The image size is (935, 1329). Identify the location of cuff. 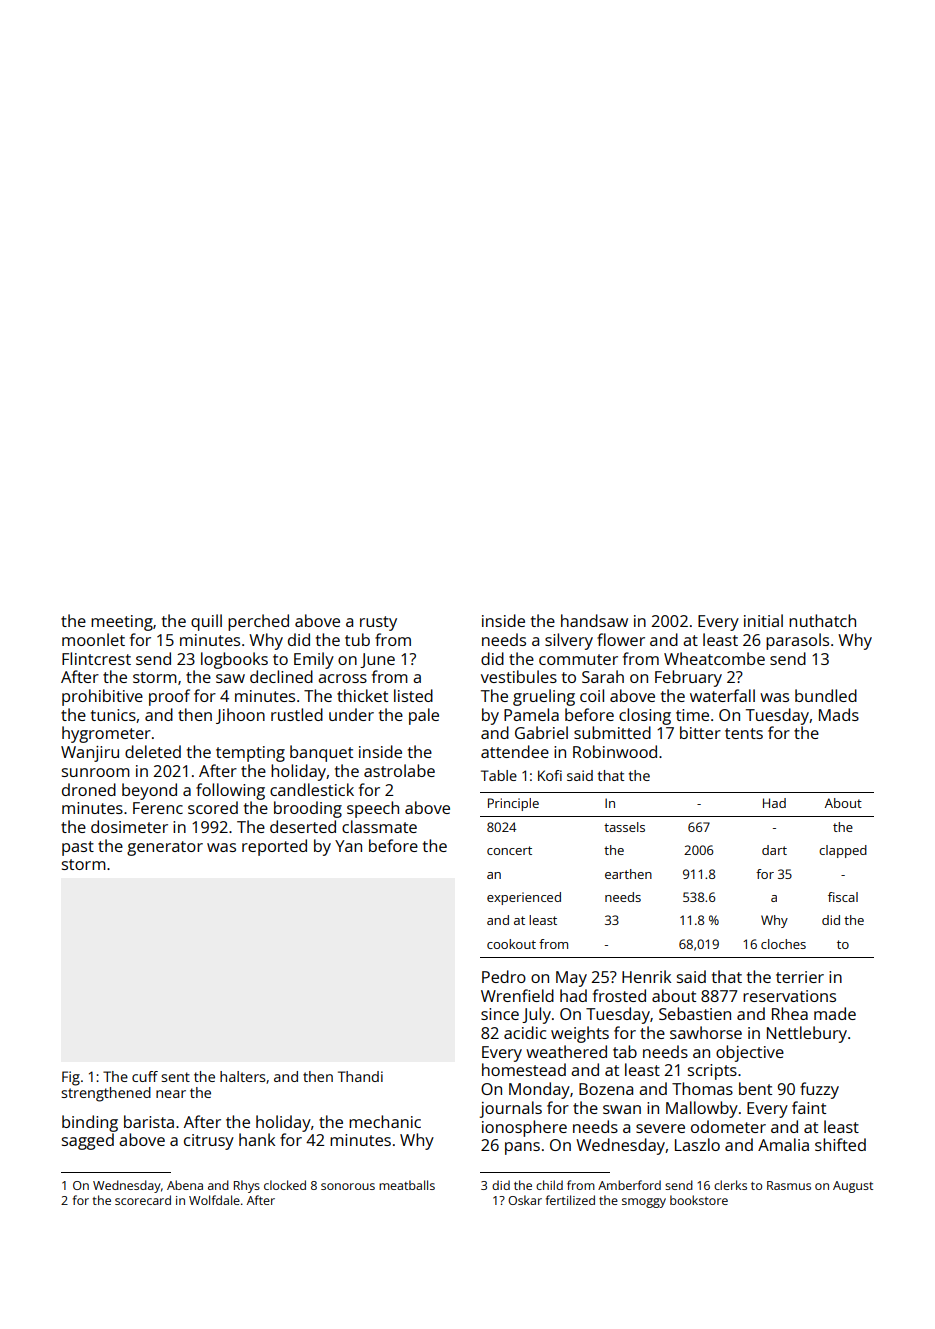
(145, 1076).
